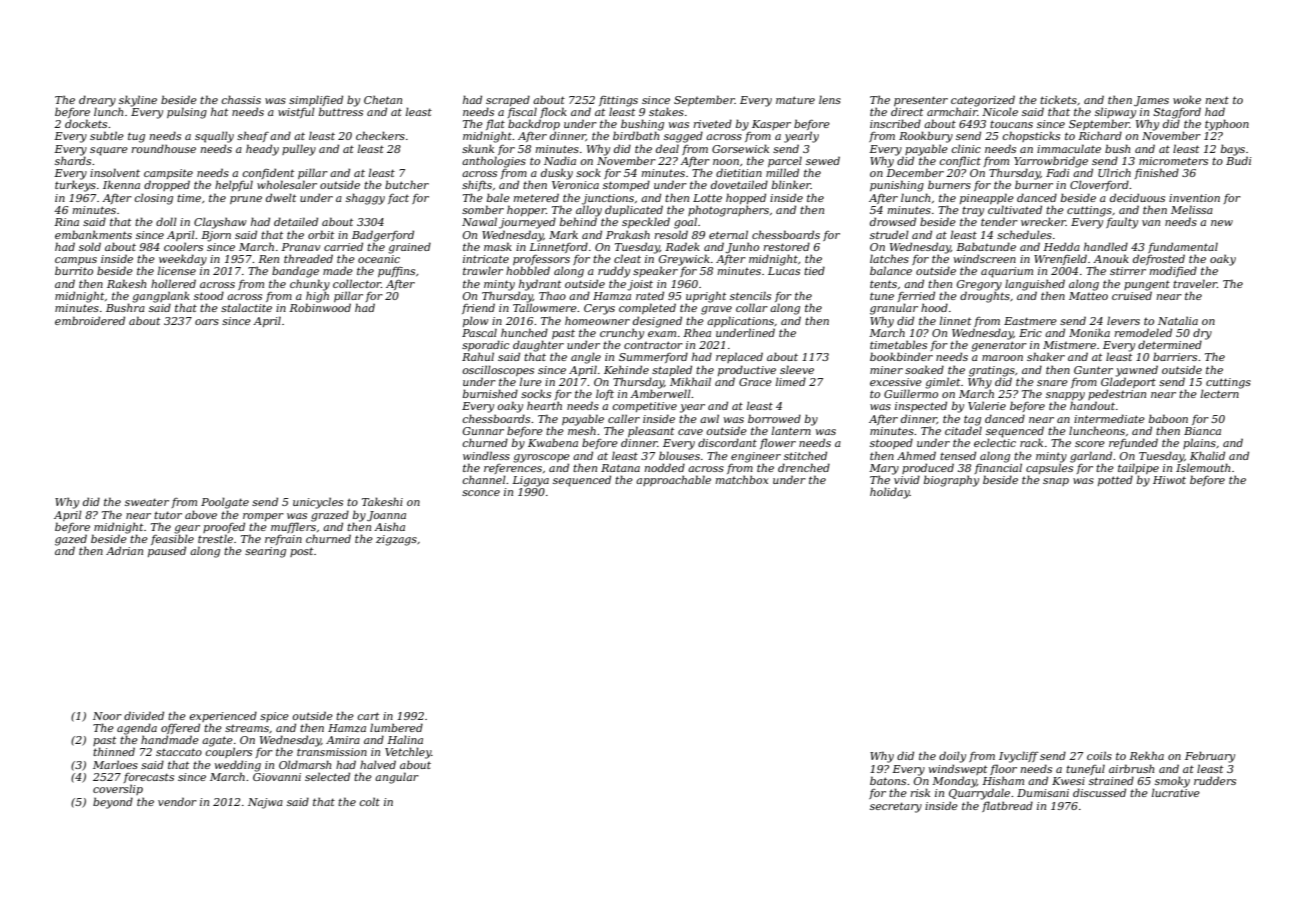 The image size is (1308, 924). Describe the element at coordinates (618, 101) in the screenshot. I see `fittings` at that location.
